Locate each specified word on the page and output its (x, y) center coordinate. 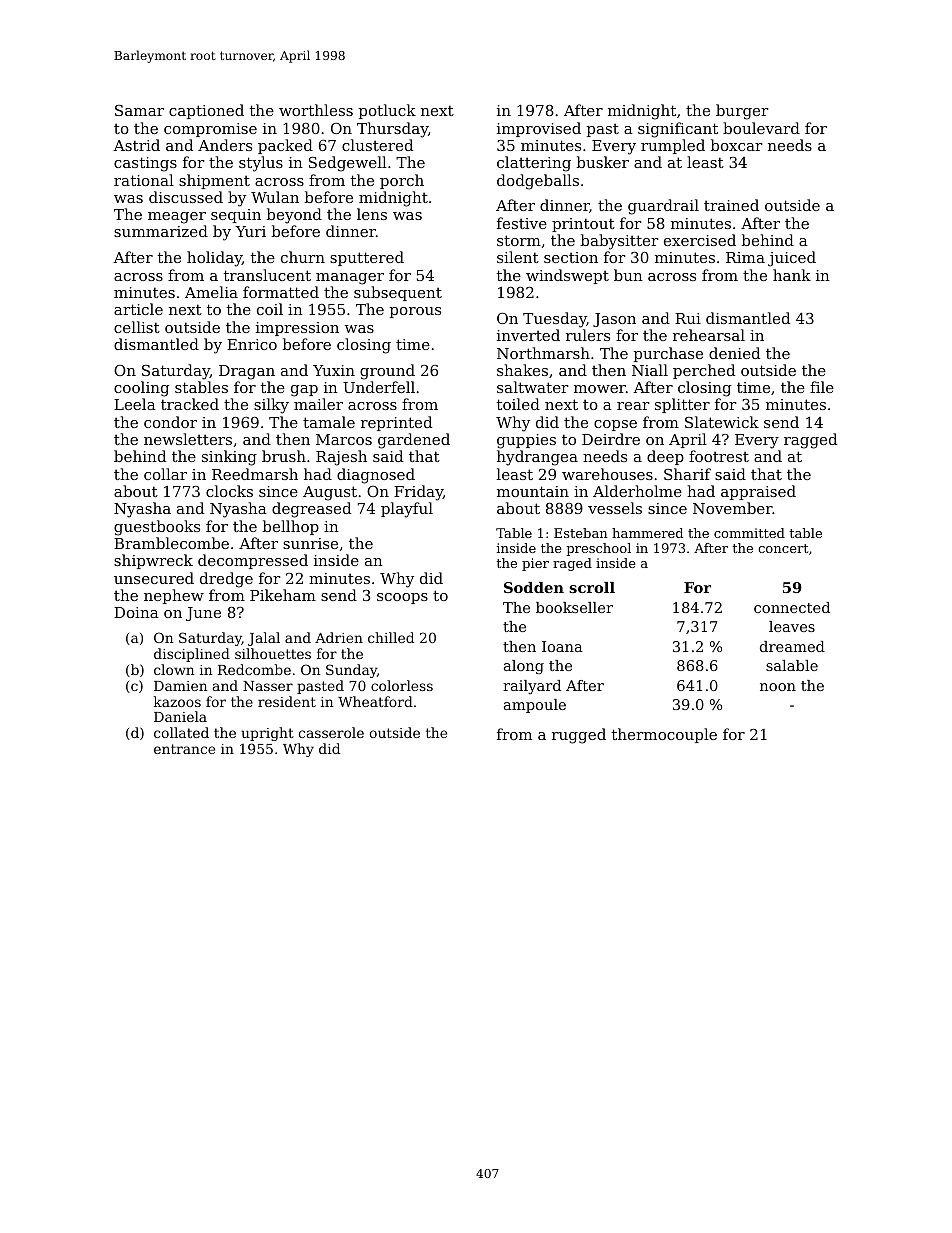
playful (407, 510)
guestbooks (157, 528)
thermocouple (664, 735)
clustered (377, 145)
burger (742, 112)
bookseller (574, 607)
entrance (184, 749)
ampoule (535, 706)
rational (144, 180)
